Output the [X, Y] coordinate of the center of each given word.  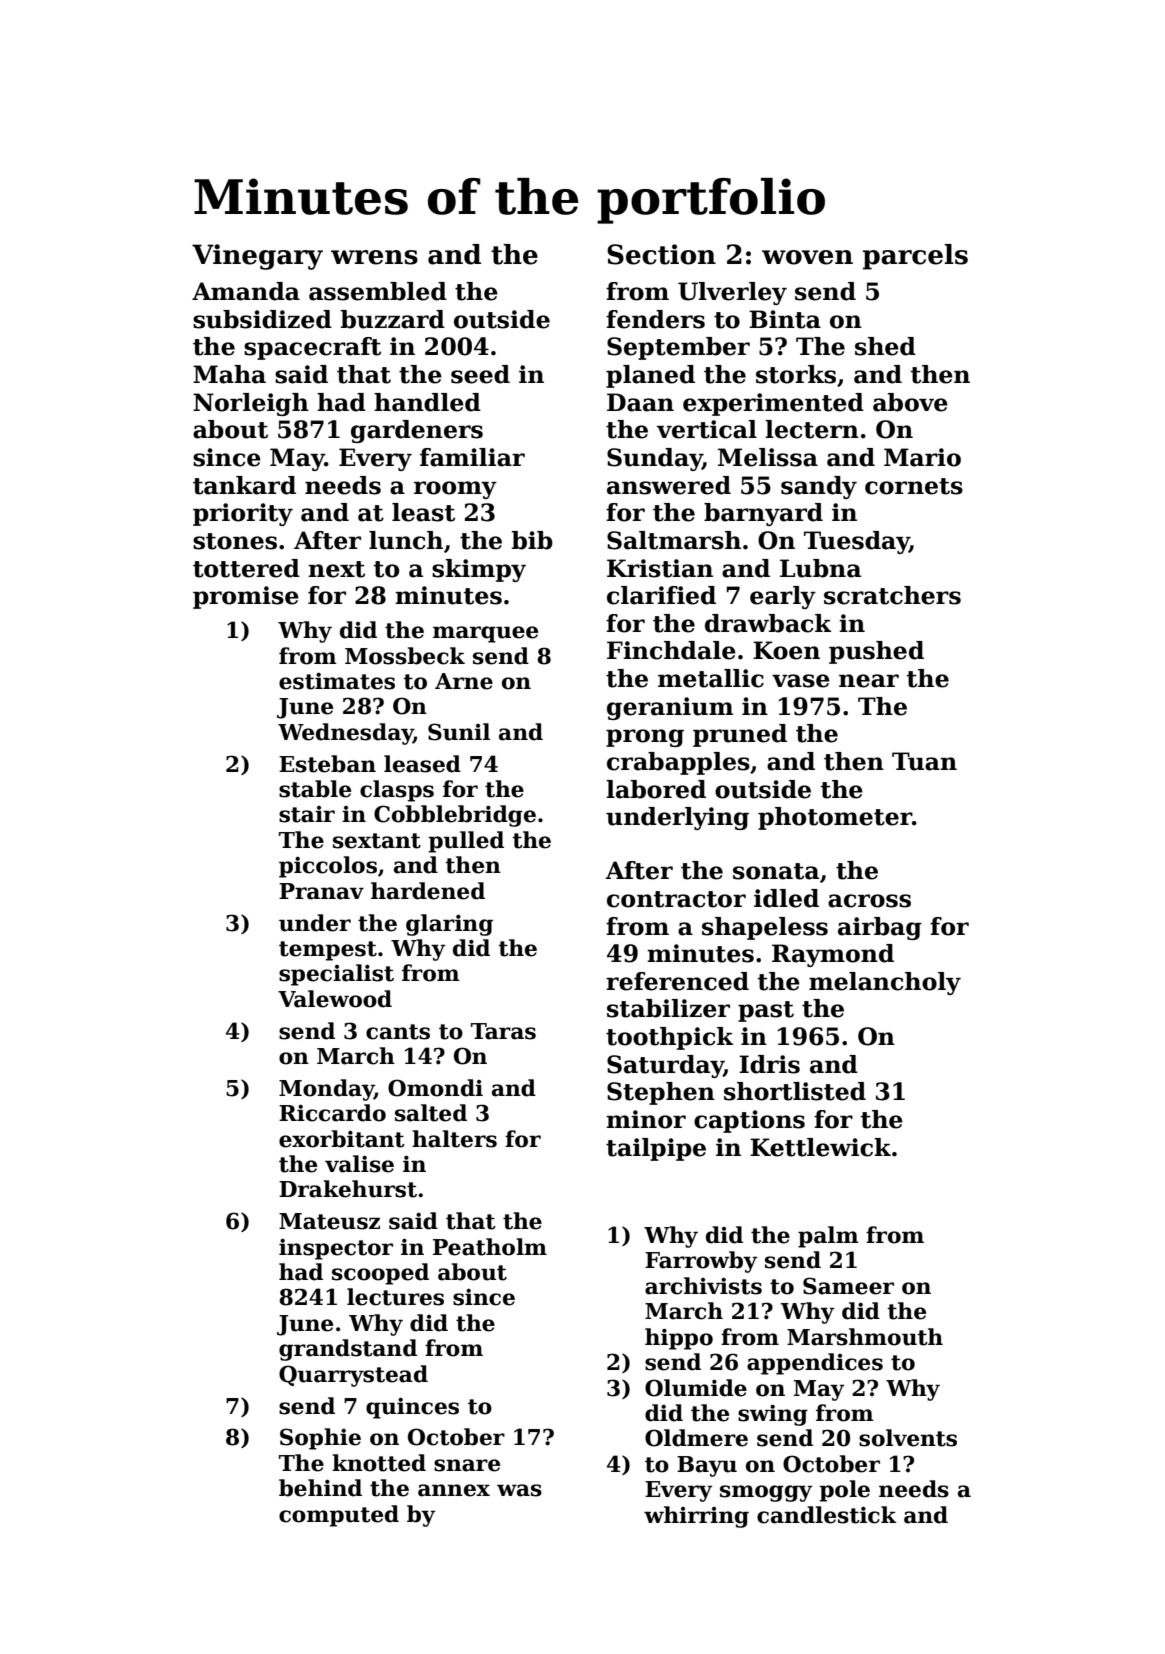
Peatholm [490, 1247]
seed [480, 374]
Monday [326, 1090]
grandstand [348, 1350]
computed [339, 1516]
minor [646, 1119]
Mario [922, 457]
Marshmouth [865, 1337]
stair [307, 814]
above [910, 402]
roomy [455, 490]
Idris [769, 1064]
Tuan [924, 761]
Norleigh [251, 404]
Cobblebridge [455, 816]
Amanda [246, 291]
